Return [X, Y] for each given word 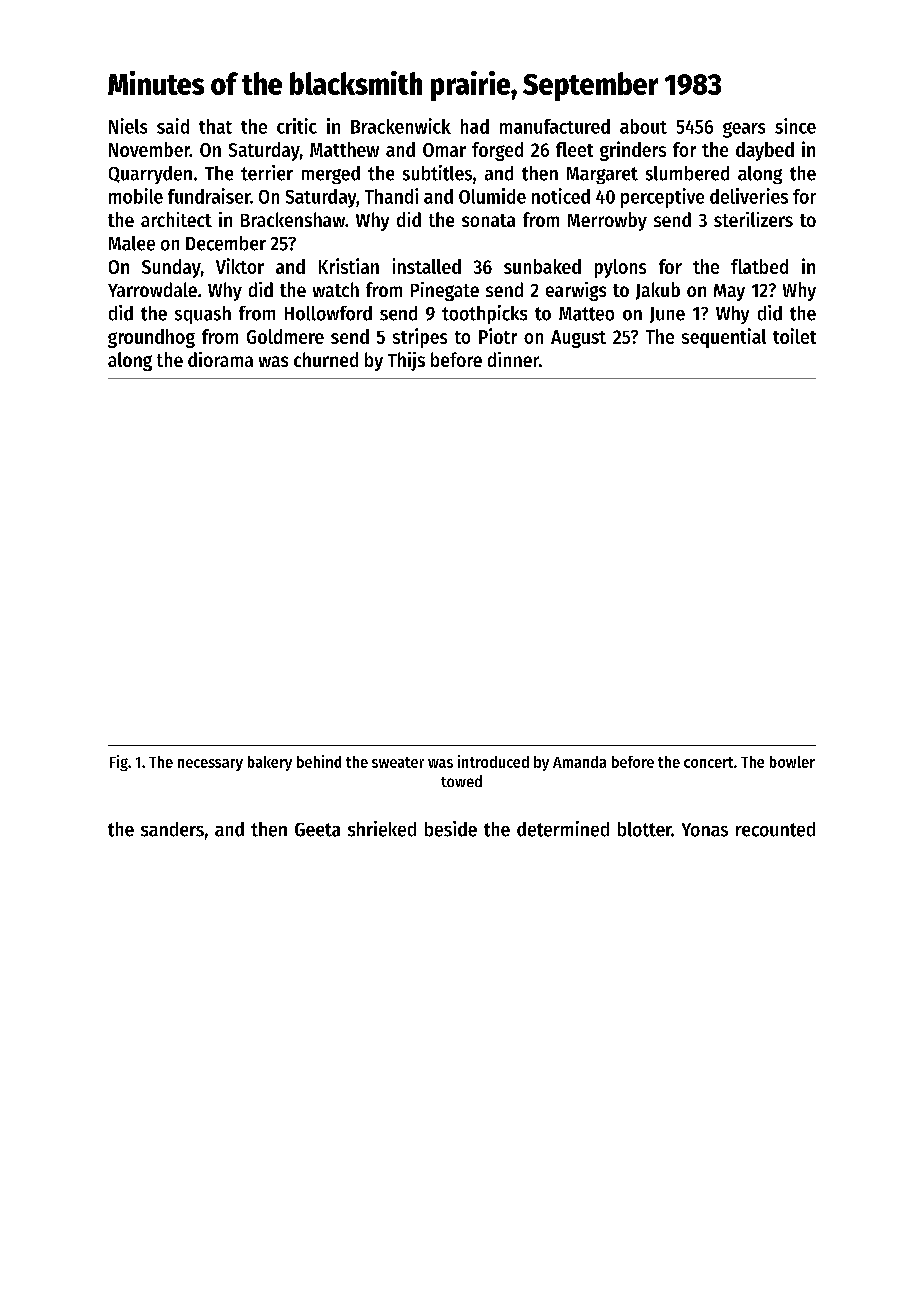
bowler [792, 762]
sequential [724, 338]
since [795, 126]
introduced [493, 761]
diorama [220, 359]
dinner [513, 359]
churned [326, 359]
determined [563, 829]
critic [297, 126]
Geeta [317, 830]
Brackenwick [401, 126]
